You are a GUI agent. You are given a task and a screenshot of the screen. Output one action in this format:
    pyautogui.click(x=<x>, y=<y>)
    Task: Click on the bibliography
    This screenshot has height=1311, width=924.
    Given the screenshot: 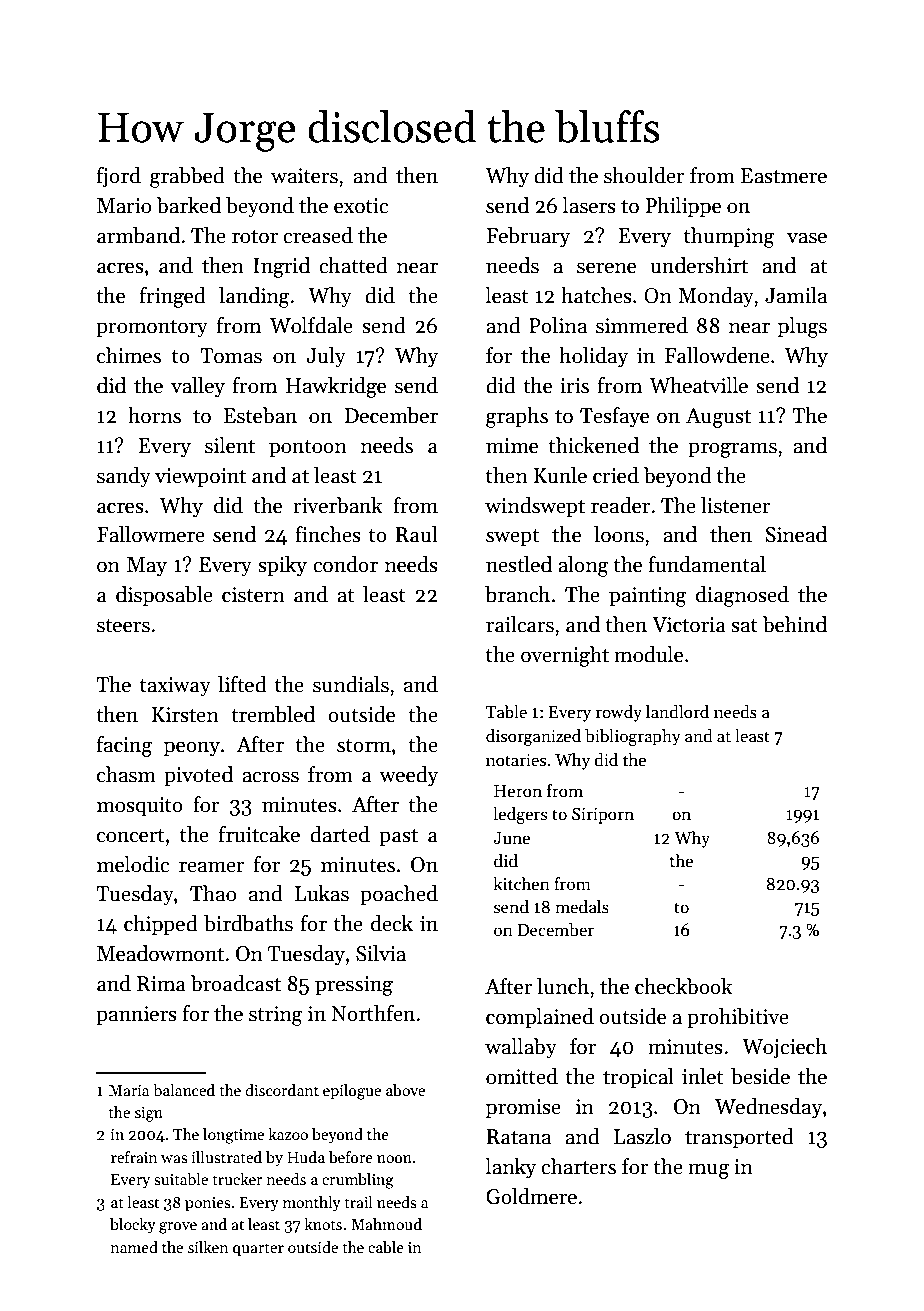 What is the action you would take?
    pyautogui.click(x=633, y=737)
